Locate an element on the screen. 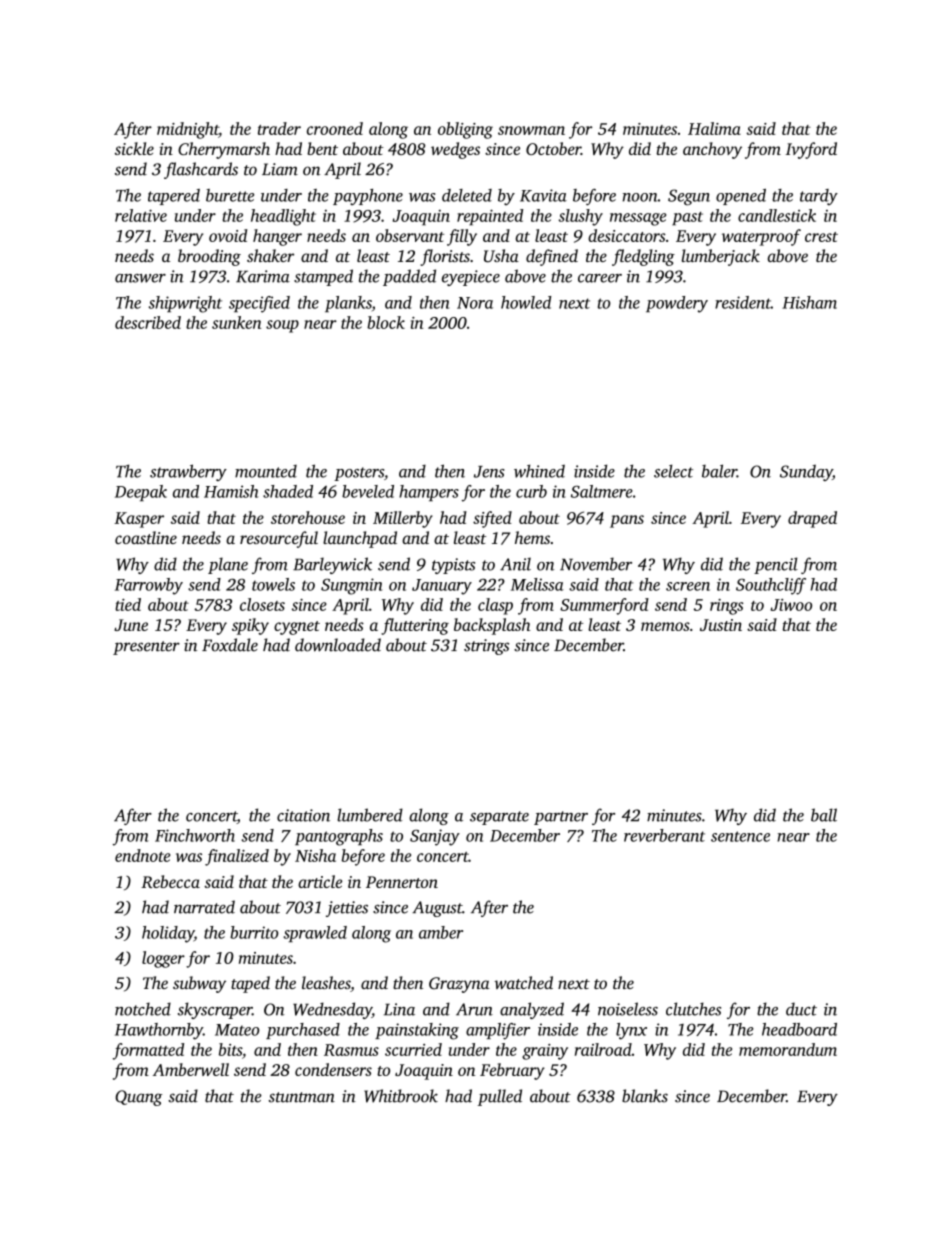  bits is located at coordinates (230, 1049).
